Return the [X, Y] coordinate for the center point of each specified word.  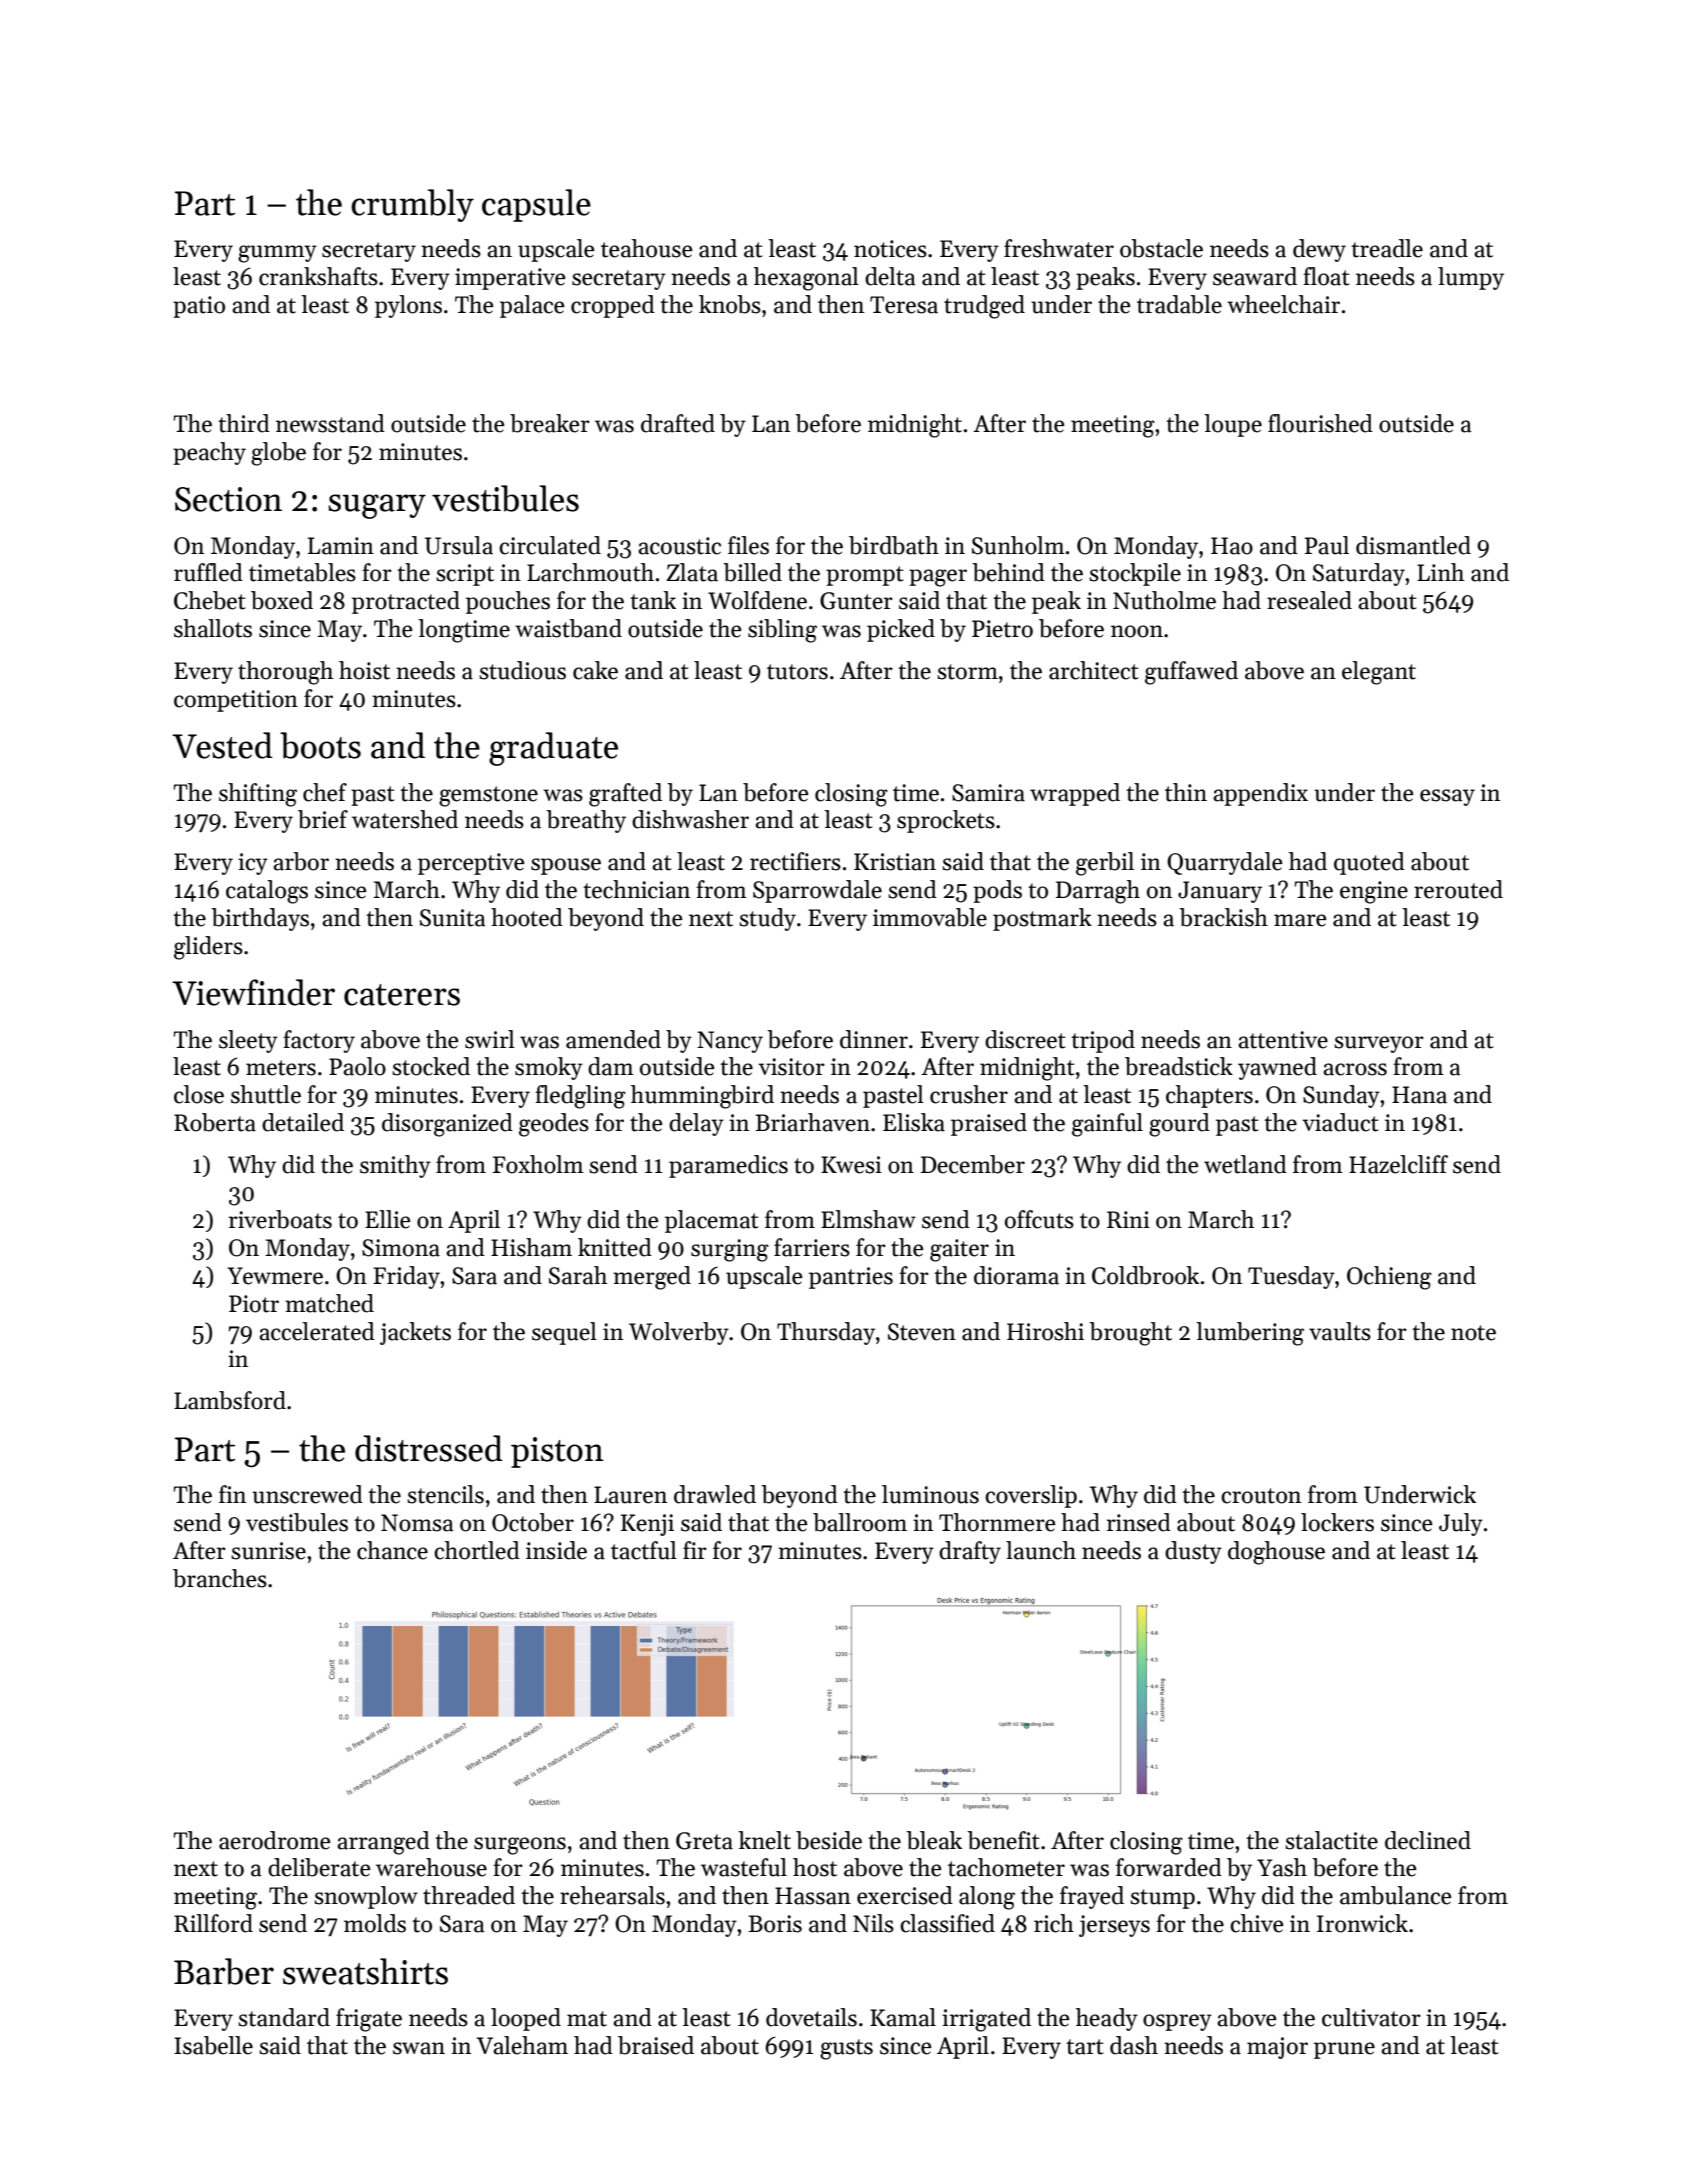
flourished [1320, 423]
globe [278, 454]
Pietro [1002, 629]
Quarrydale [1225, 863]
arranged [383, 1843]
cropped [613, 306]
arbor [301, 861]
